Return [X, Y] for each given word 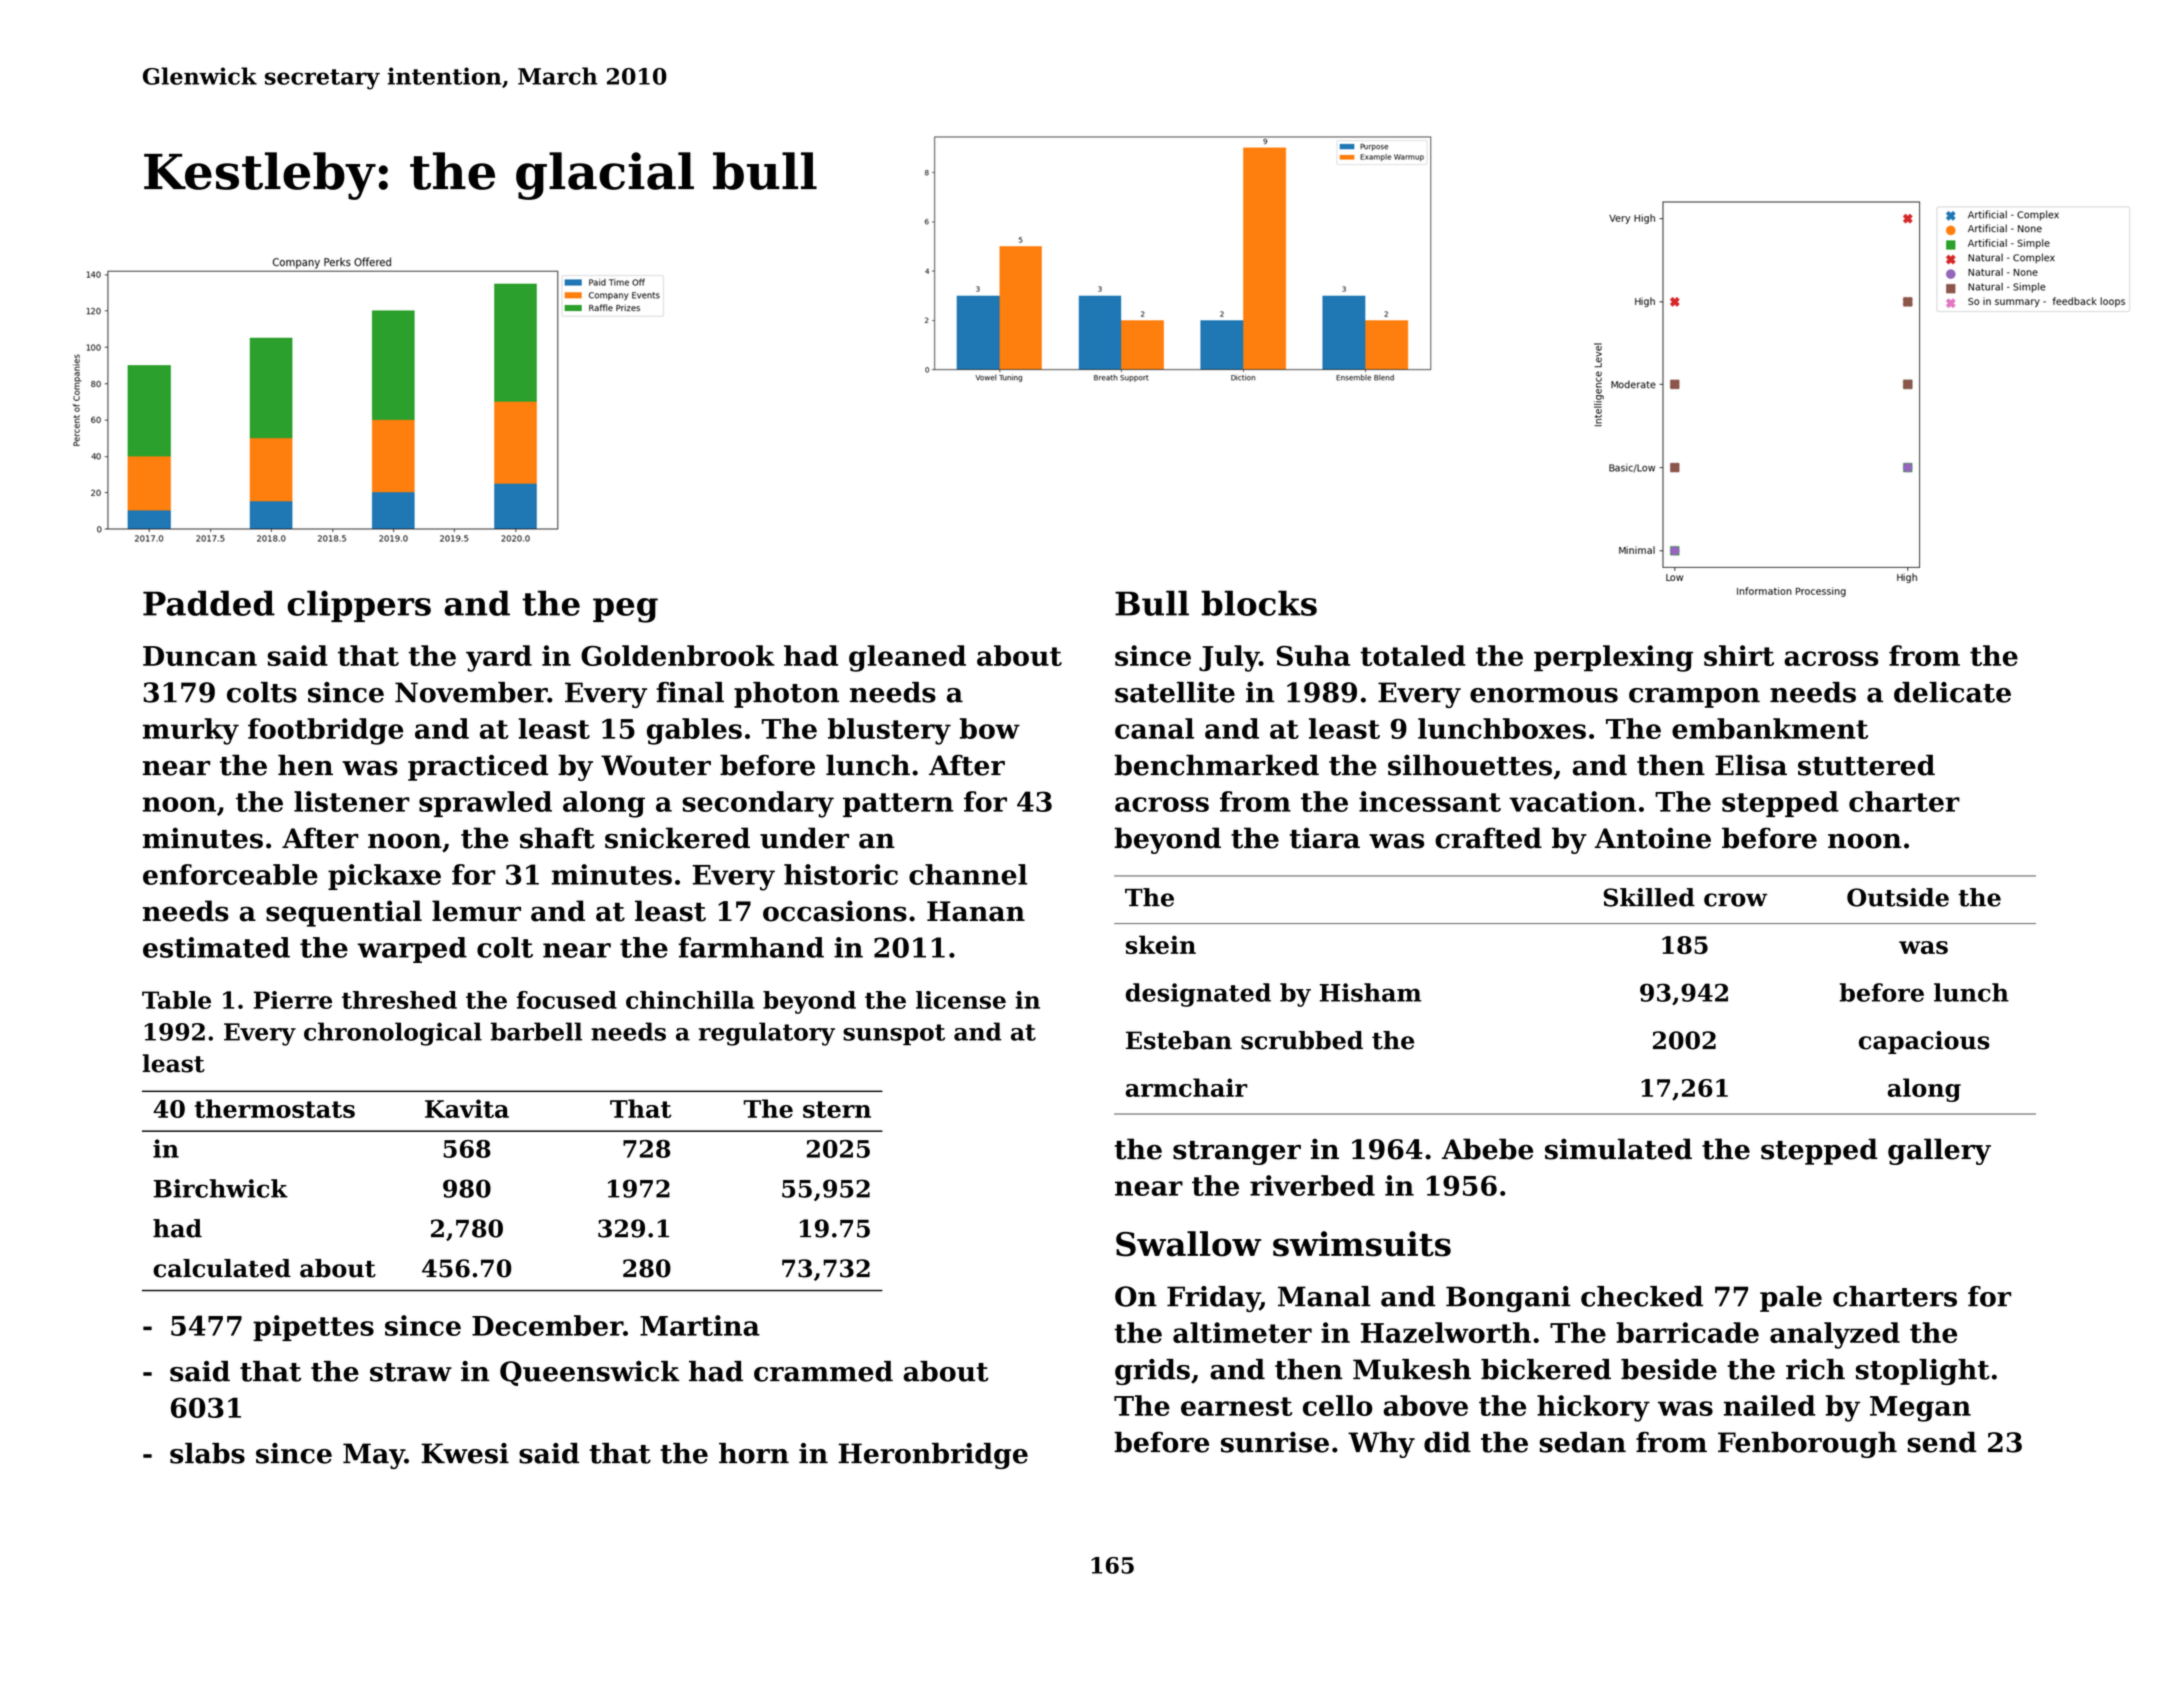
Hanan [976, 911]
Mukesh [1412, 1369]
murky [191, 731]
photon [786, 695]
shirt [1739, 655]
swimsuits [1362, 1244]
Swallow [1188, 1244]
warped [412, 950]
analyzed [1835, 1335]
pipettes [313, 1328]
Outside [1898, 897]
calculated [222, 1268]
